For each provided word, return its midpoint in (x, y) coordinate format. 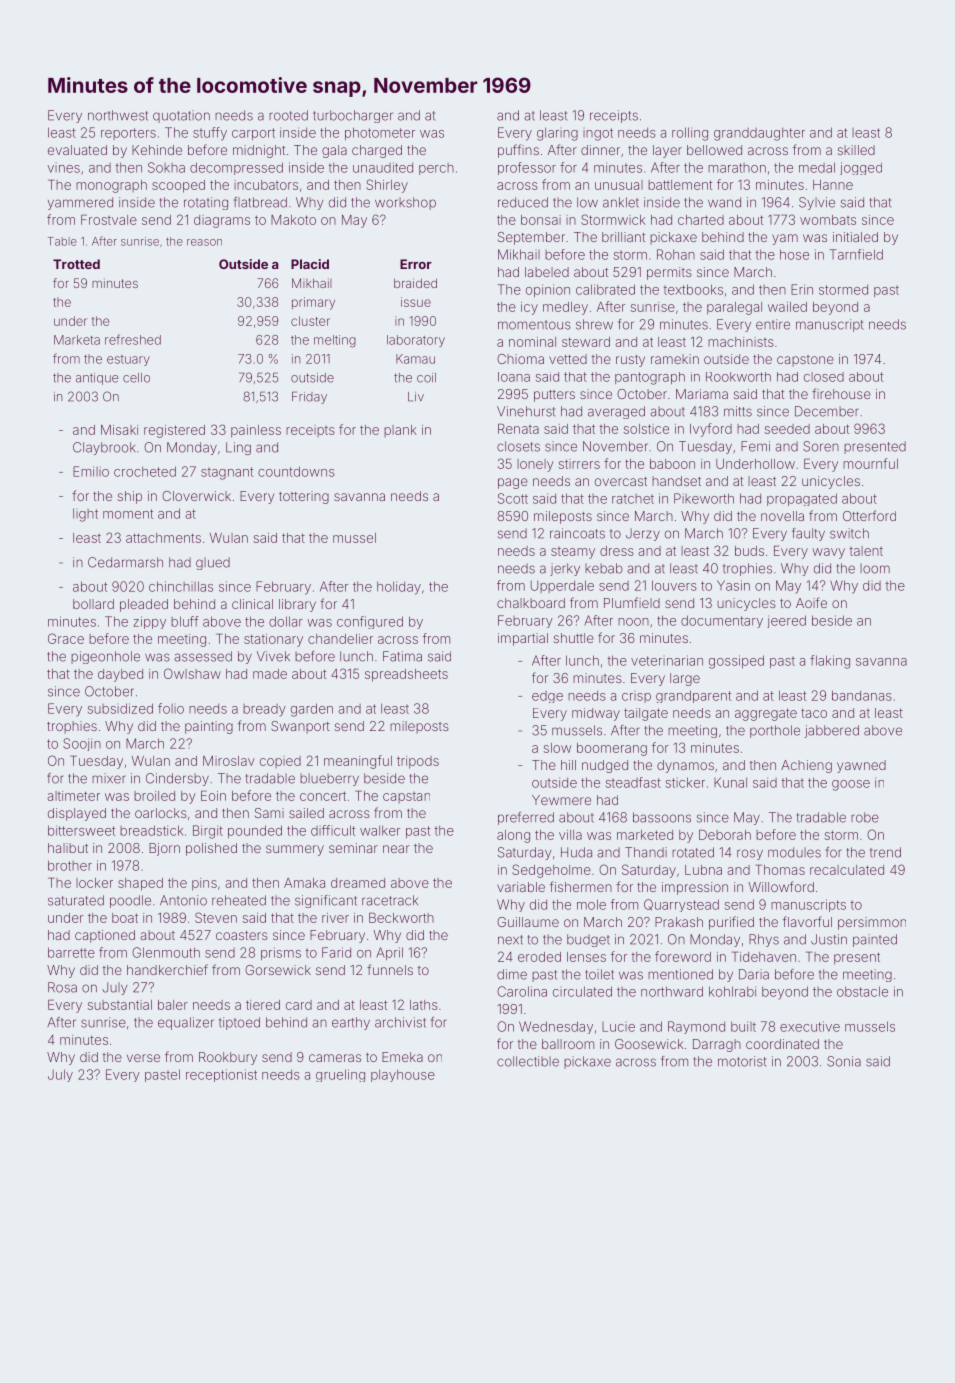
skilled (856, 150)
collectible (528, 1061)
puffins (518, 151)
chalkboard (531, 603)
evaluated (77, 150)
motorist (742, 1061)
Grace (66, 638)
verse (143, 1058)
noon (633, 622)
